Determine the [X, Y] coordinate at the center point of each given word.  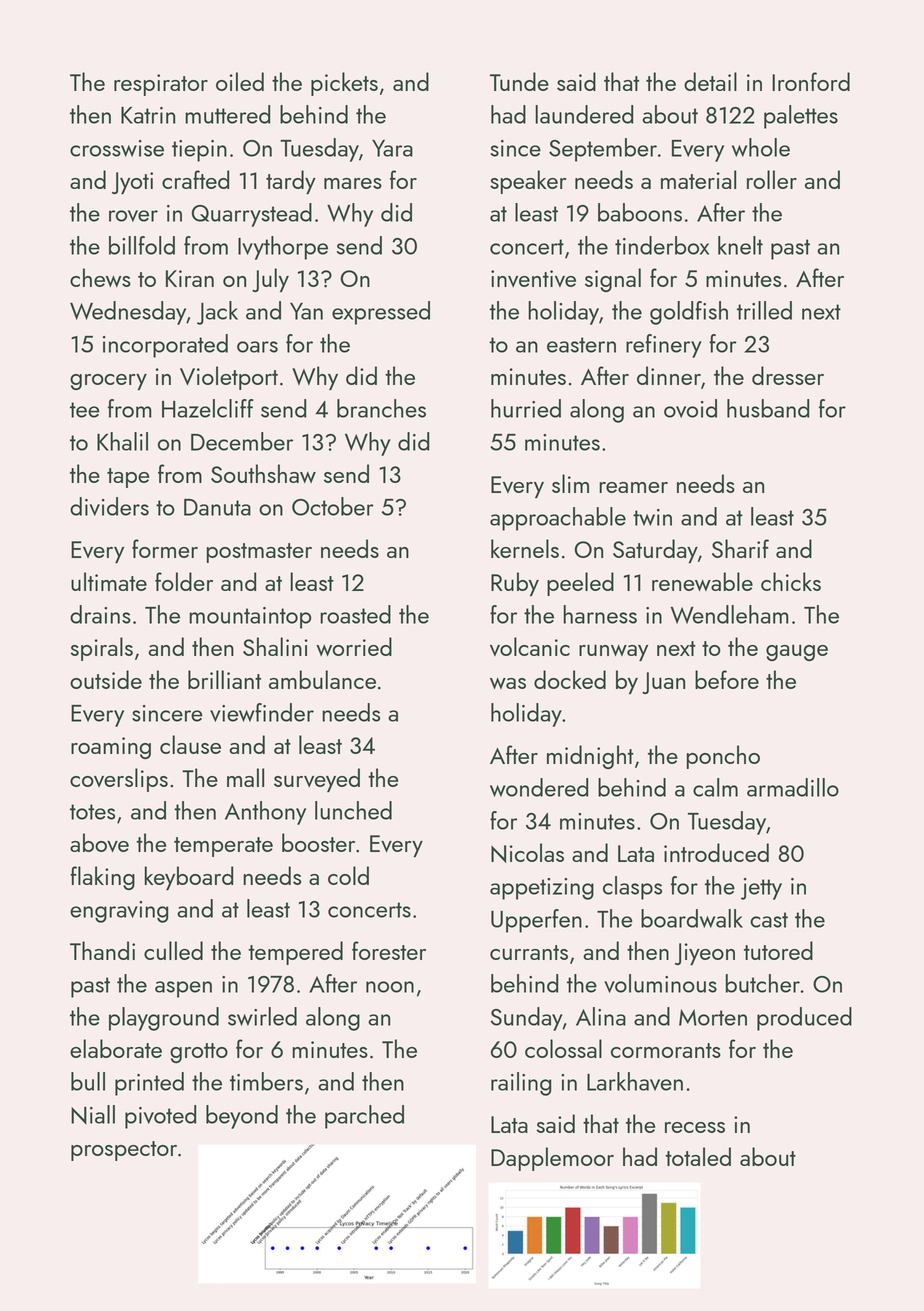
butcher [763, 983]
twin [652, 517]
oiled [240, 81]
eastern [581, 345]
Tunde [519, 81]
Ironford [811, 81]
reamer [633, 487]
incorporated [165, 346]
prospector [124, 1151]
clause [190, 744]
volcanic [530, 646]
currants [529, 952]
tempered [295, 953]
